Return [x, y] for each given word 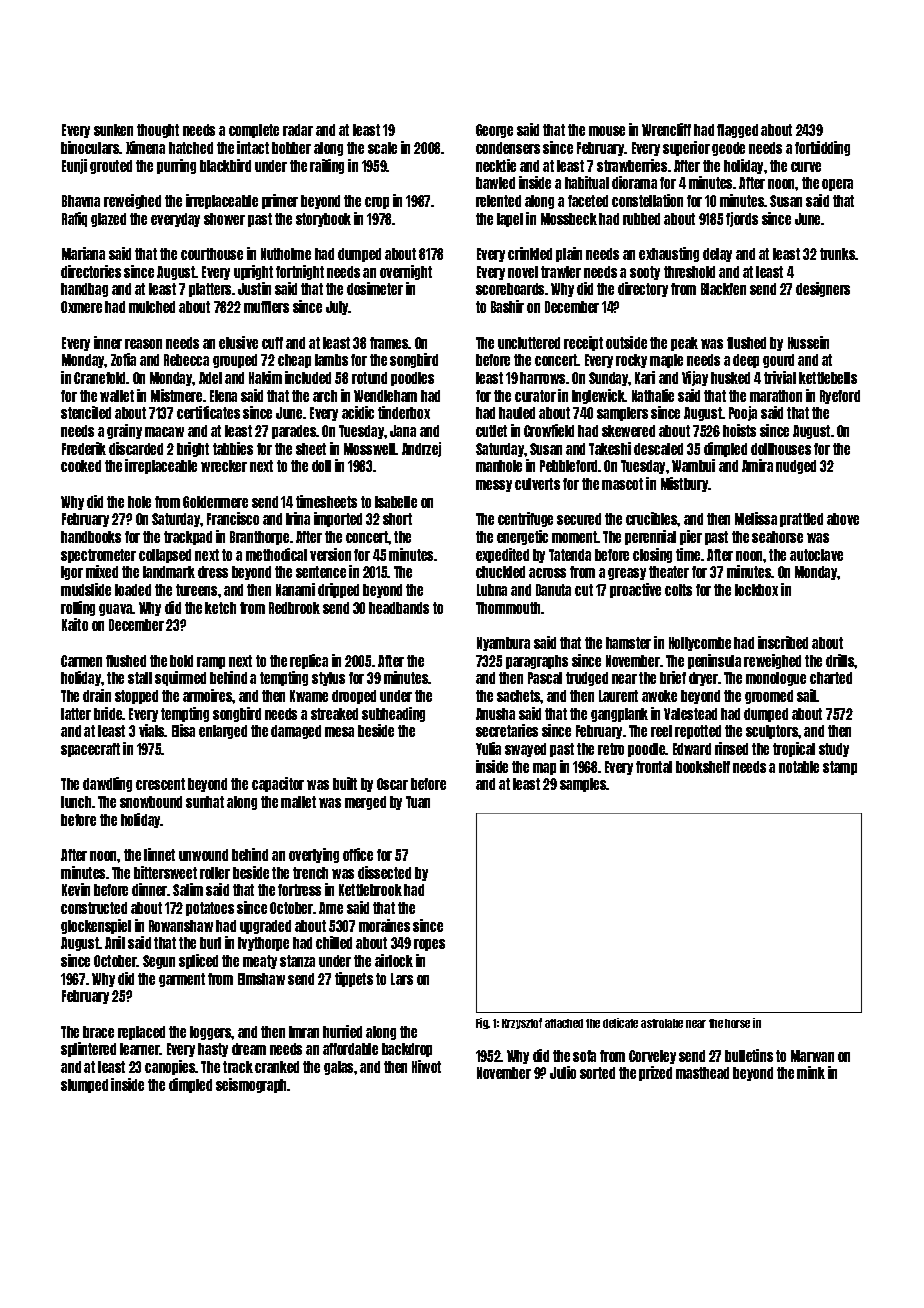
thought [158, 131]
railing [327, 166]
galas [338, 1068]
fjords [742, 219]
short [397, 519]
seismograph [252, 1085]
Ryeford [840, 397]
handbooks [91, 537]
